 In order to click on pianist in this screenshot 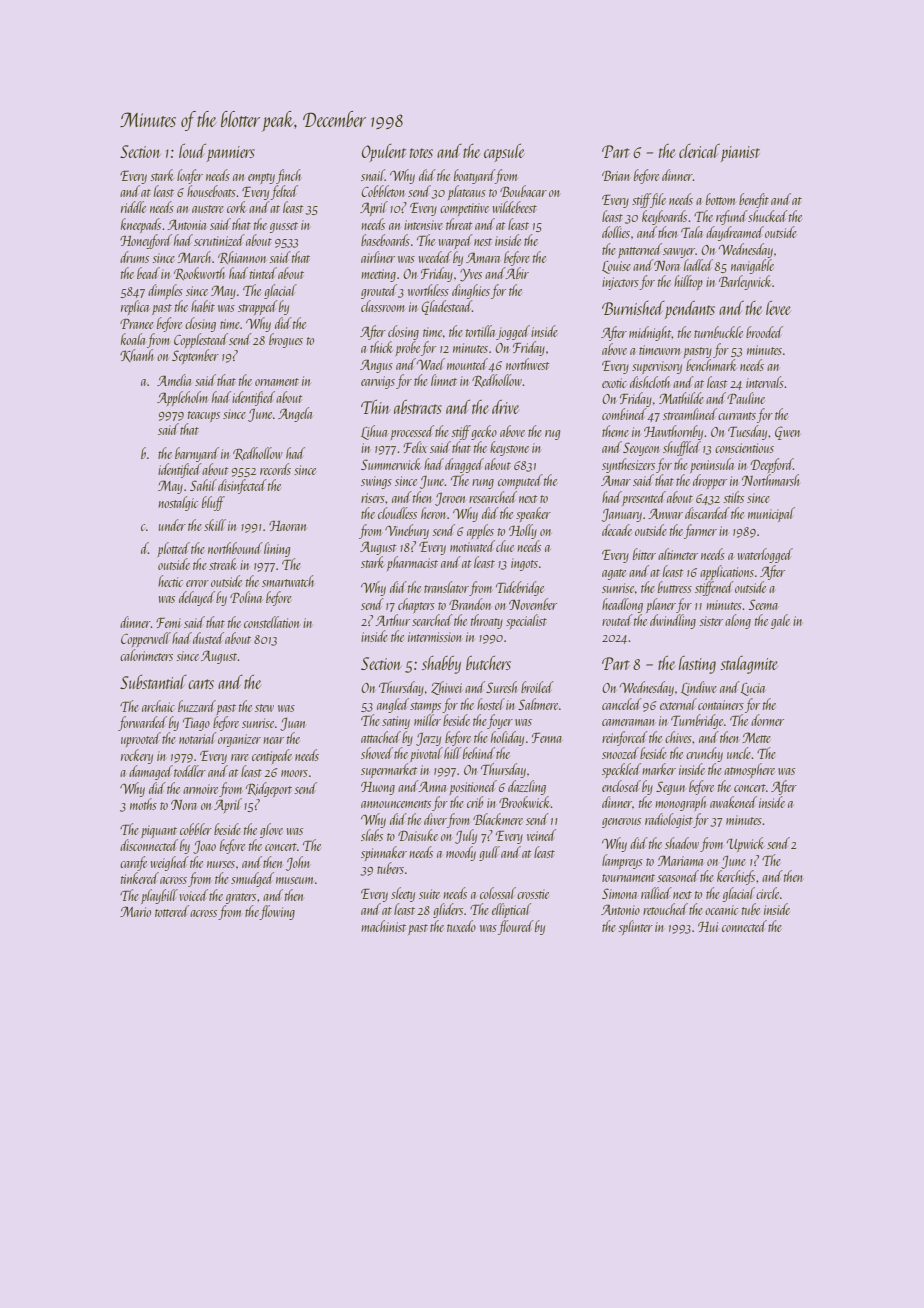, I will do `click(740, 154)`.
